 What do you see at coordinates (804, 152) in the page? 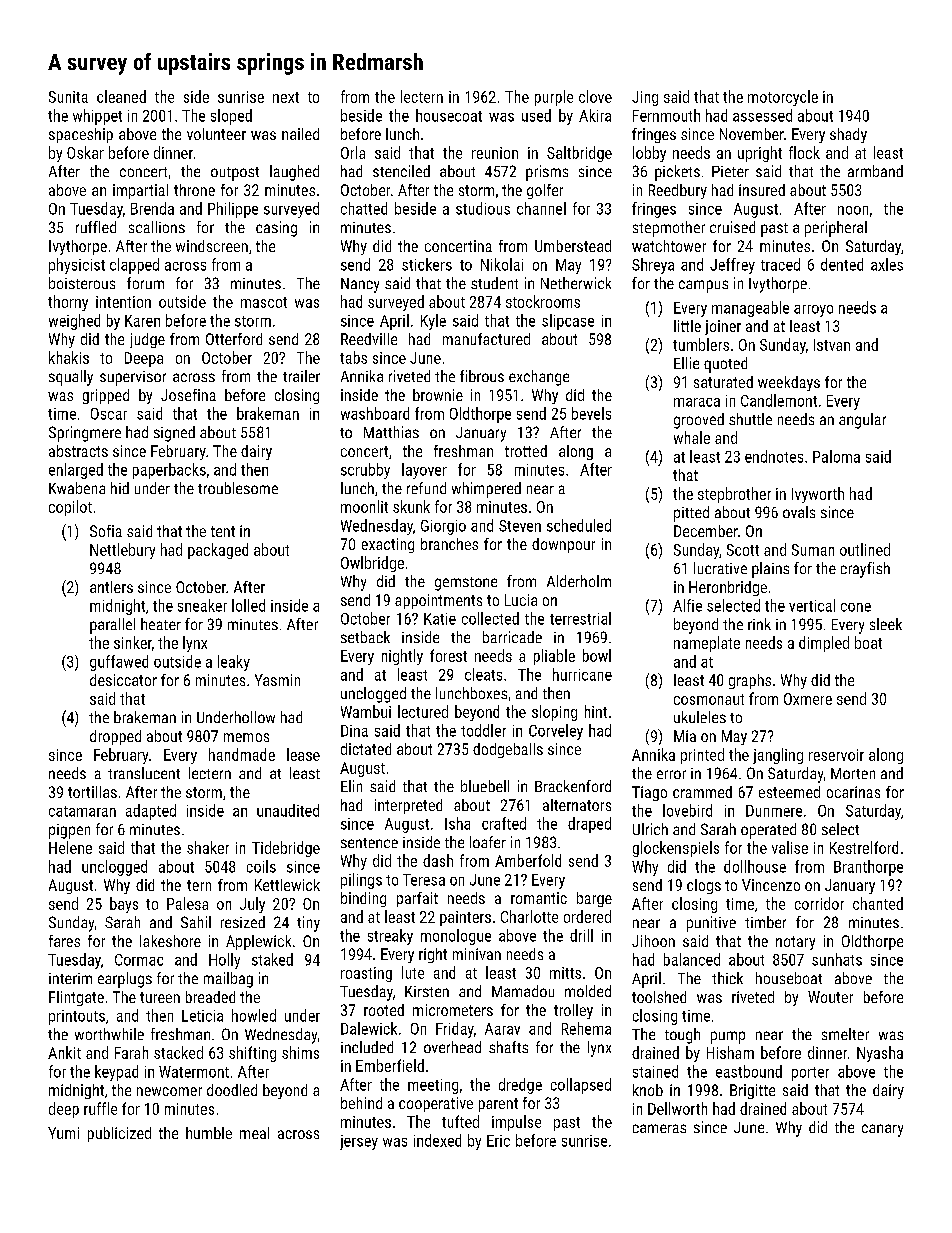
I see `flock` at bounding box center [804, 152].
